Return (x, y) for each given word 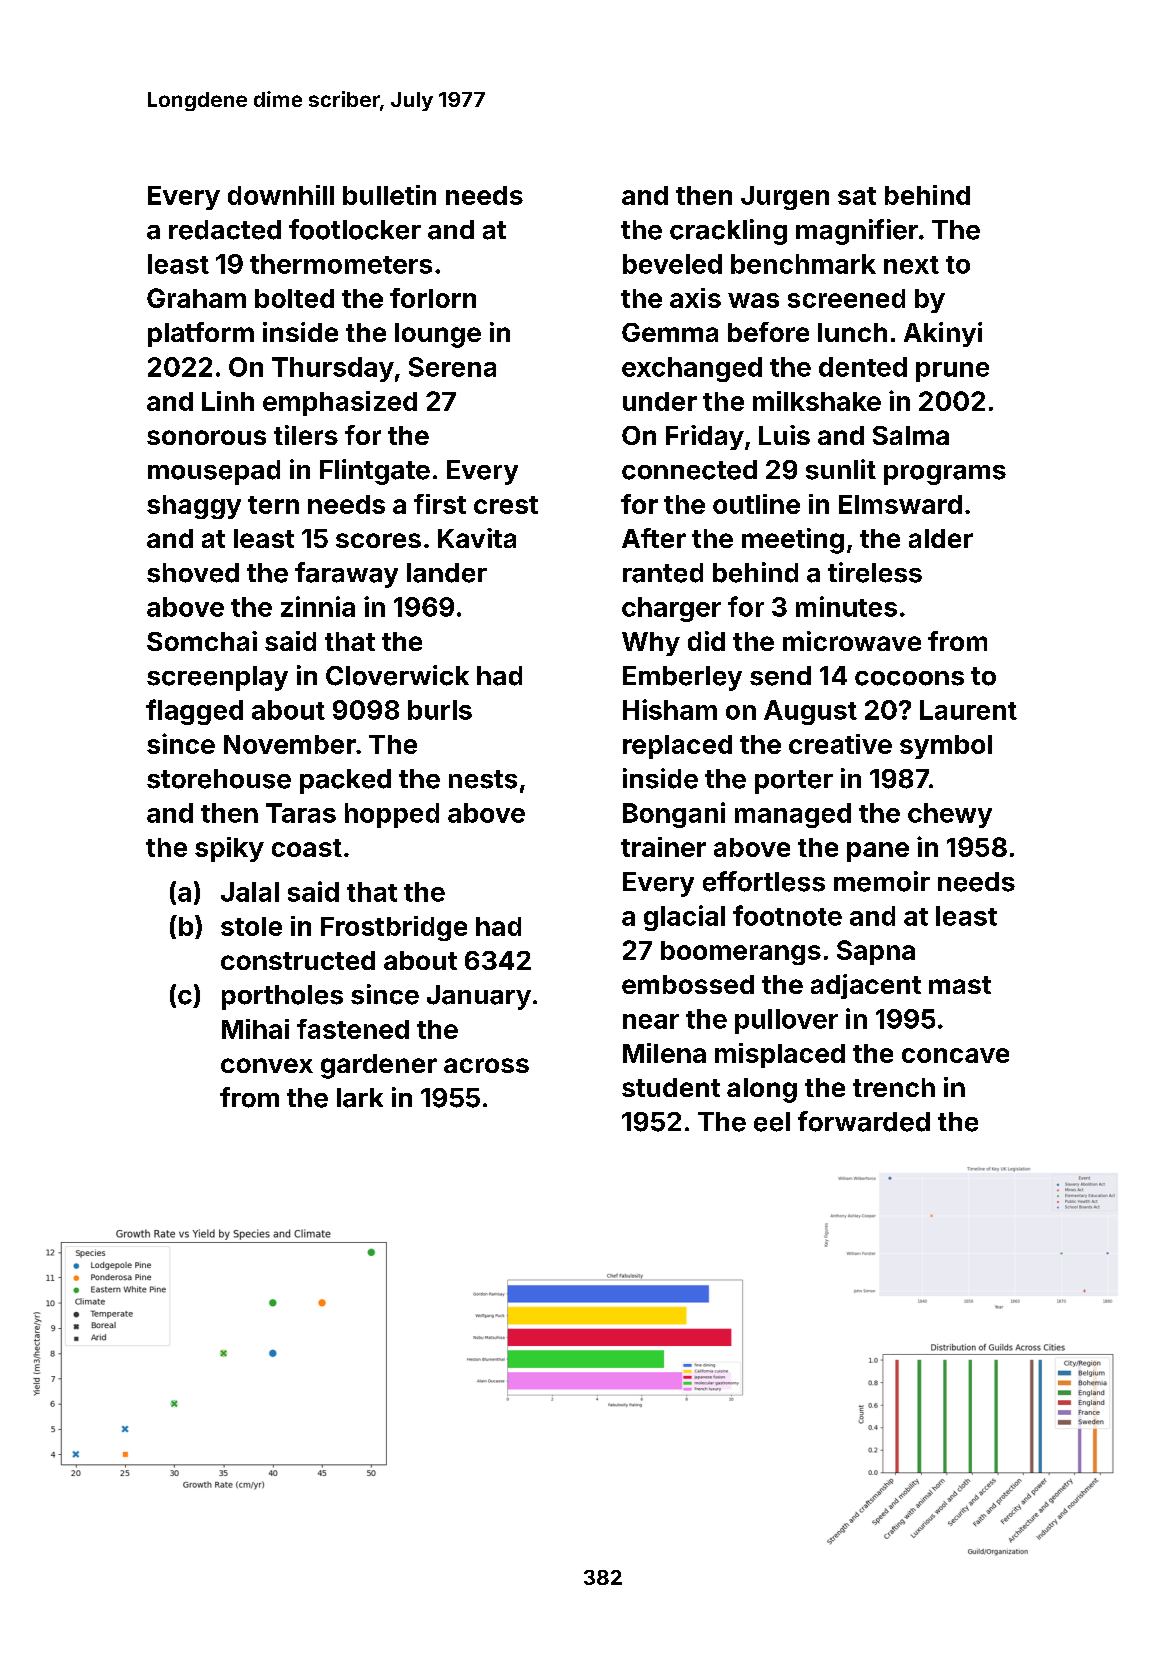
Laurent (968, 710)
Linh (228, 401)
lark (360, 1098)
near (651, 1021)
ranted (663, 573)
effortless (764, 881)
